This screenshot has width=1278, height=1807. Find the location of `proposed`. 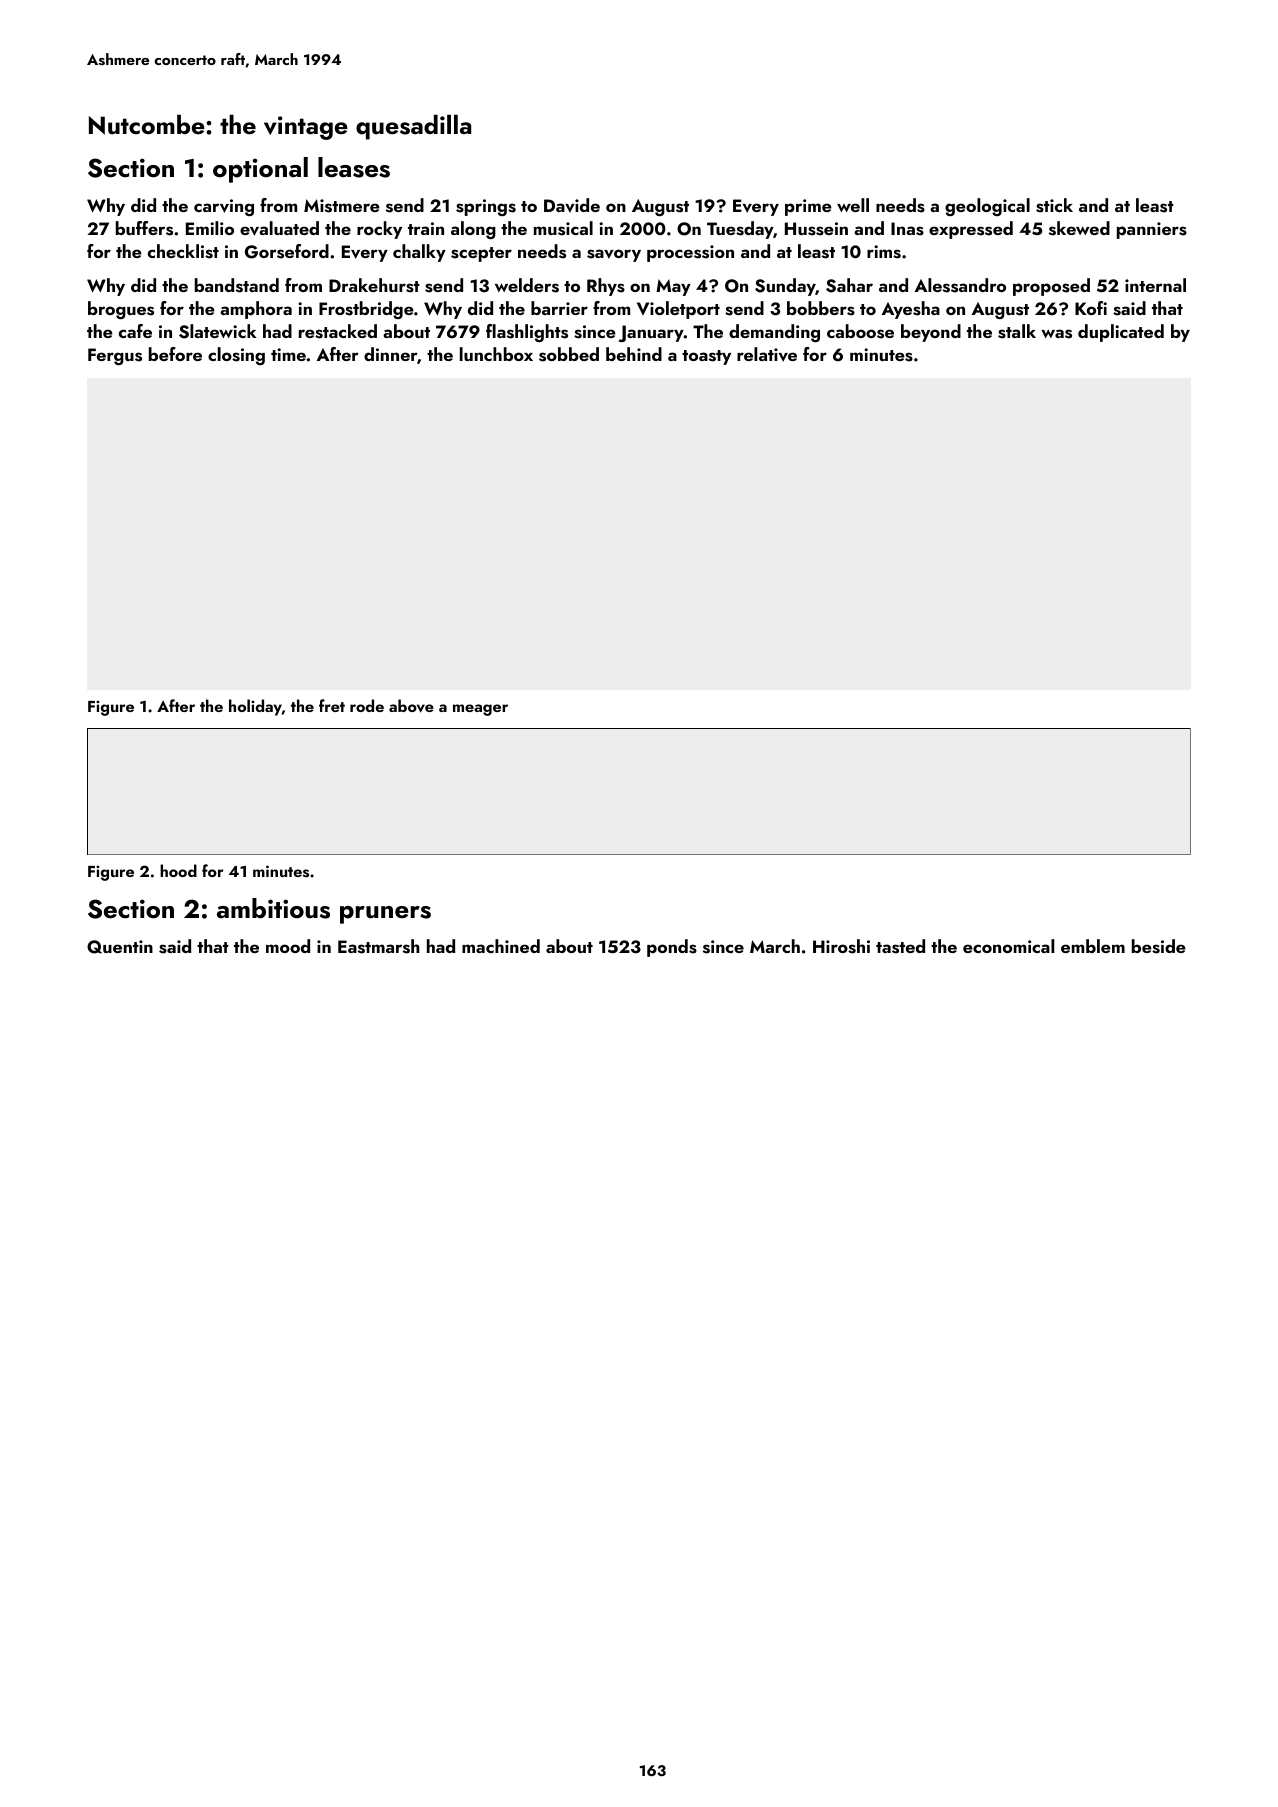

proposed is located at coordinates (1051, 287).
